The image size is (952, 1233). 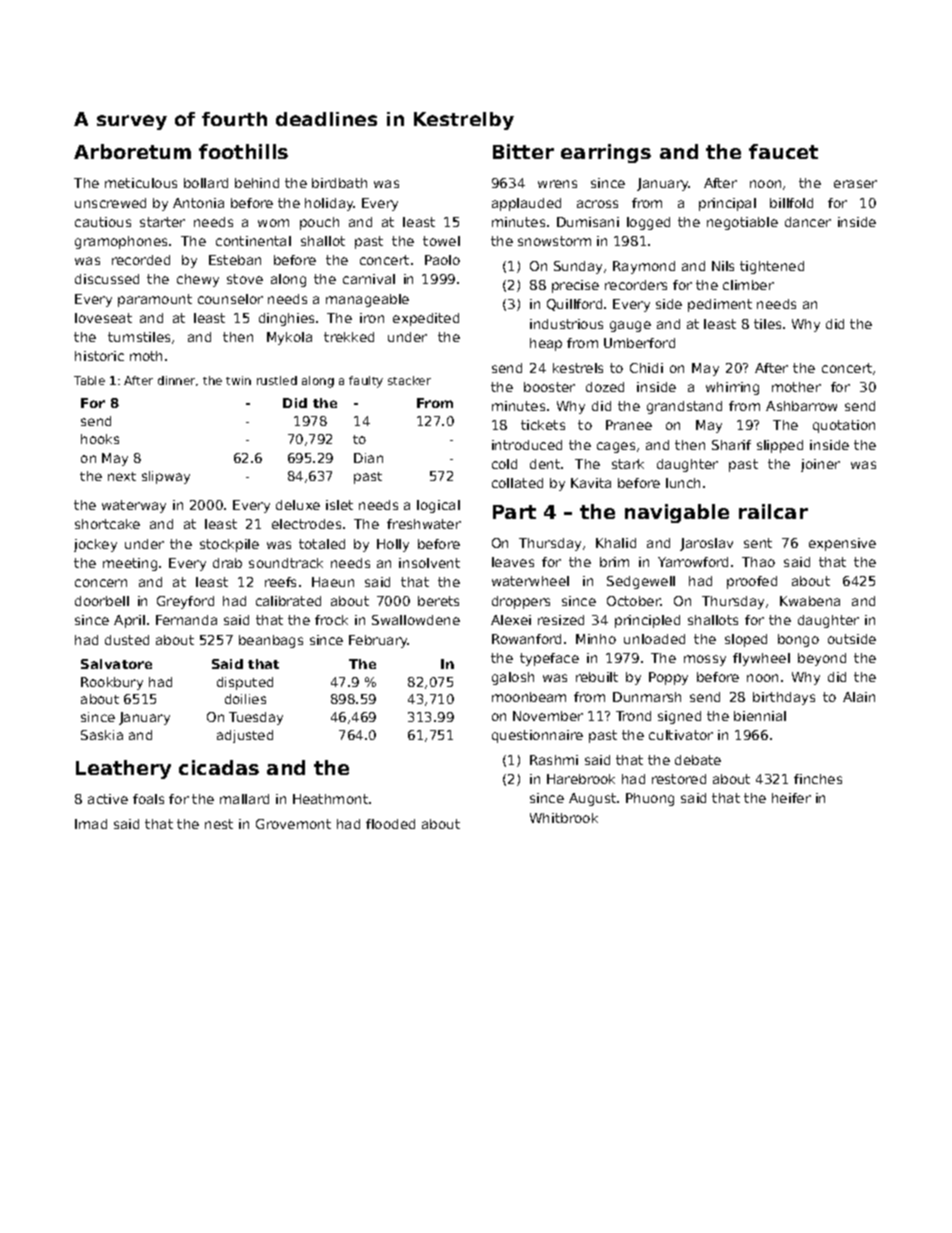 What do you see at coordinates (91, 824) in the image?
I see `Imad` at bounding box center [91, 824].
